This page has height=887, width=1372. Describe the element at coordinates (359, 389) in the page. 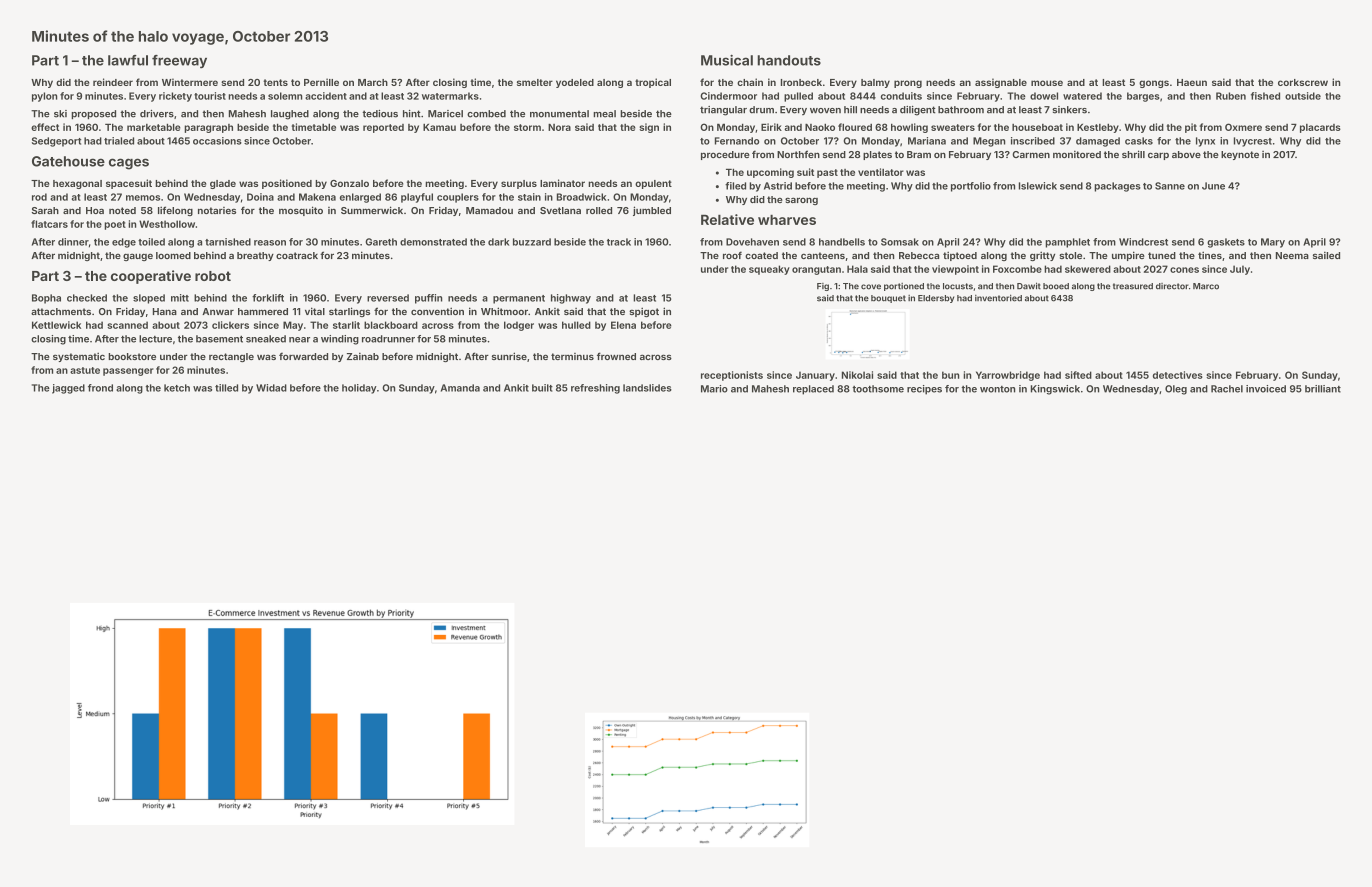

I see `holiday` at that location.
